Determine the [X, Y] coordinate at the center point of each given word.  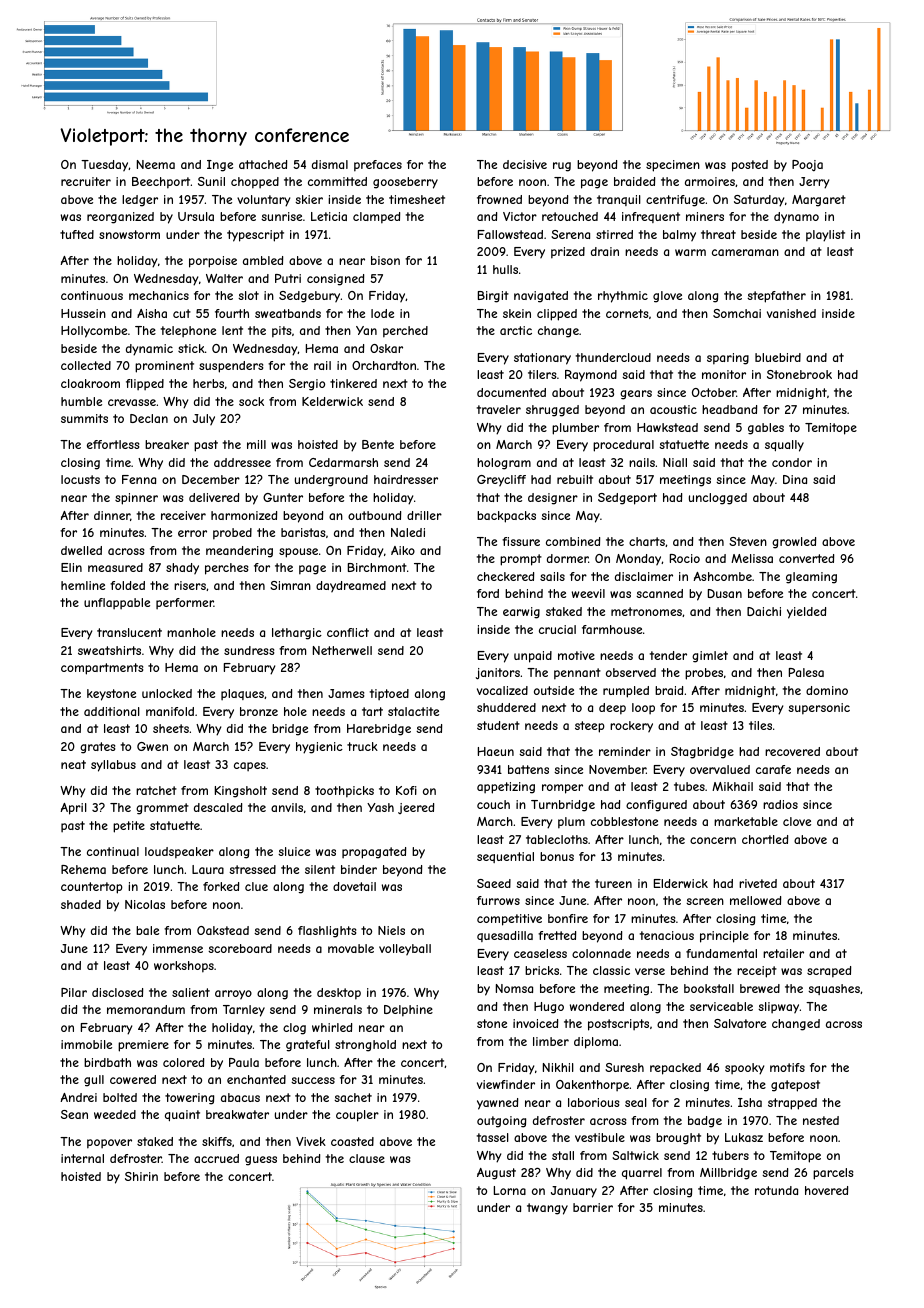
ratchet [156, 790]
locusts [80, 479]
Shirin [141, 1176]
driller [424, 515]
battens [528, 769]
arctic [516, 330]
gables [766, 429]
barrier [593, 1207]
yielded [806, 613]
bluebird [778, 357]
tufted [77, 234]
